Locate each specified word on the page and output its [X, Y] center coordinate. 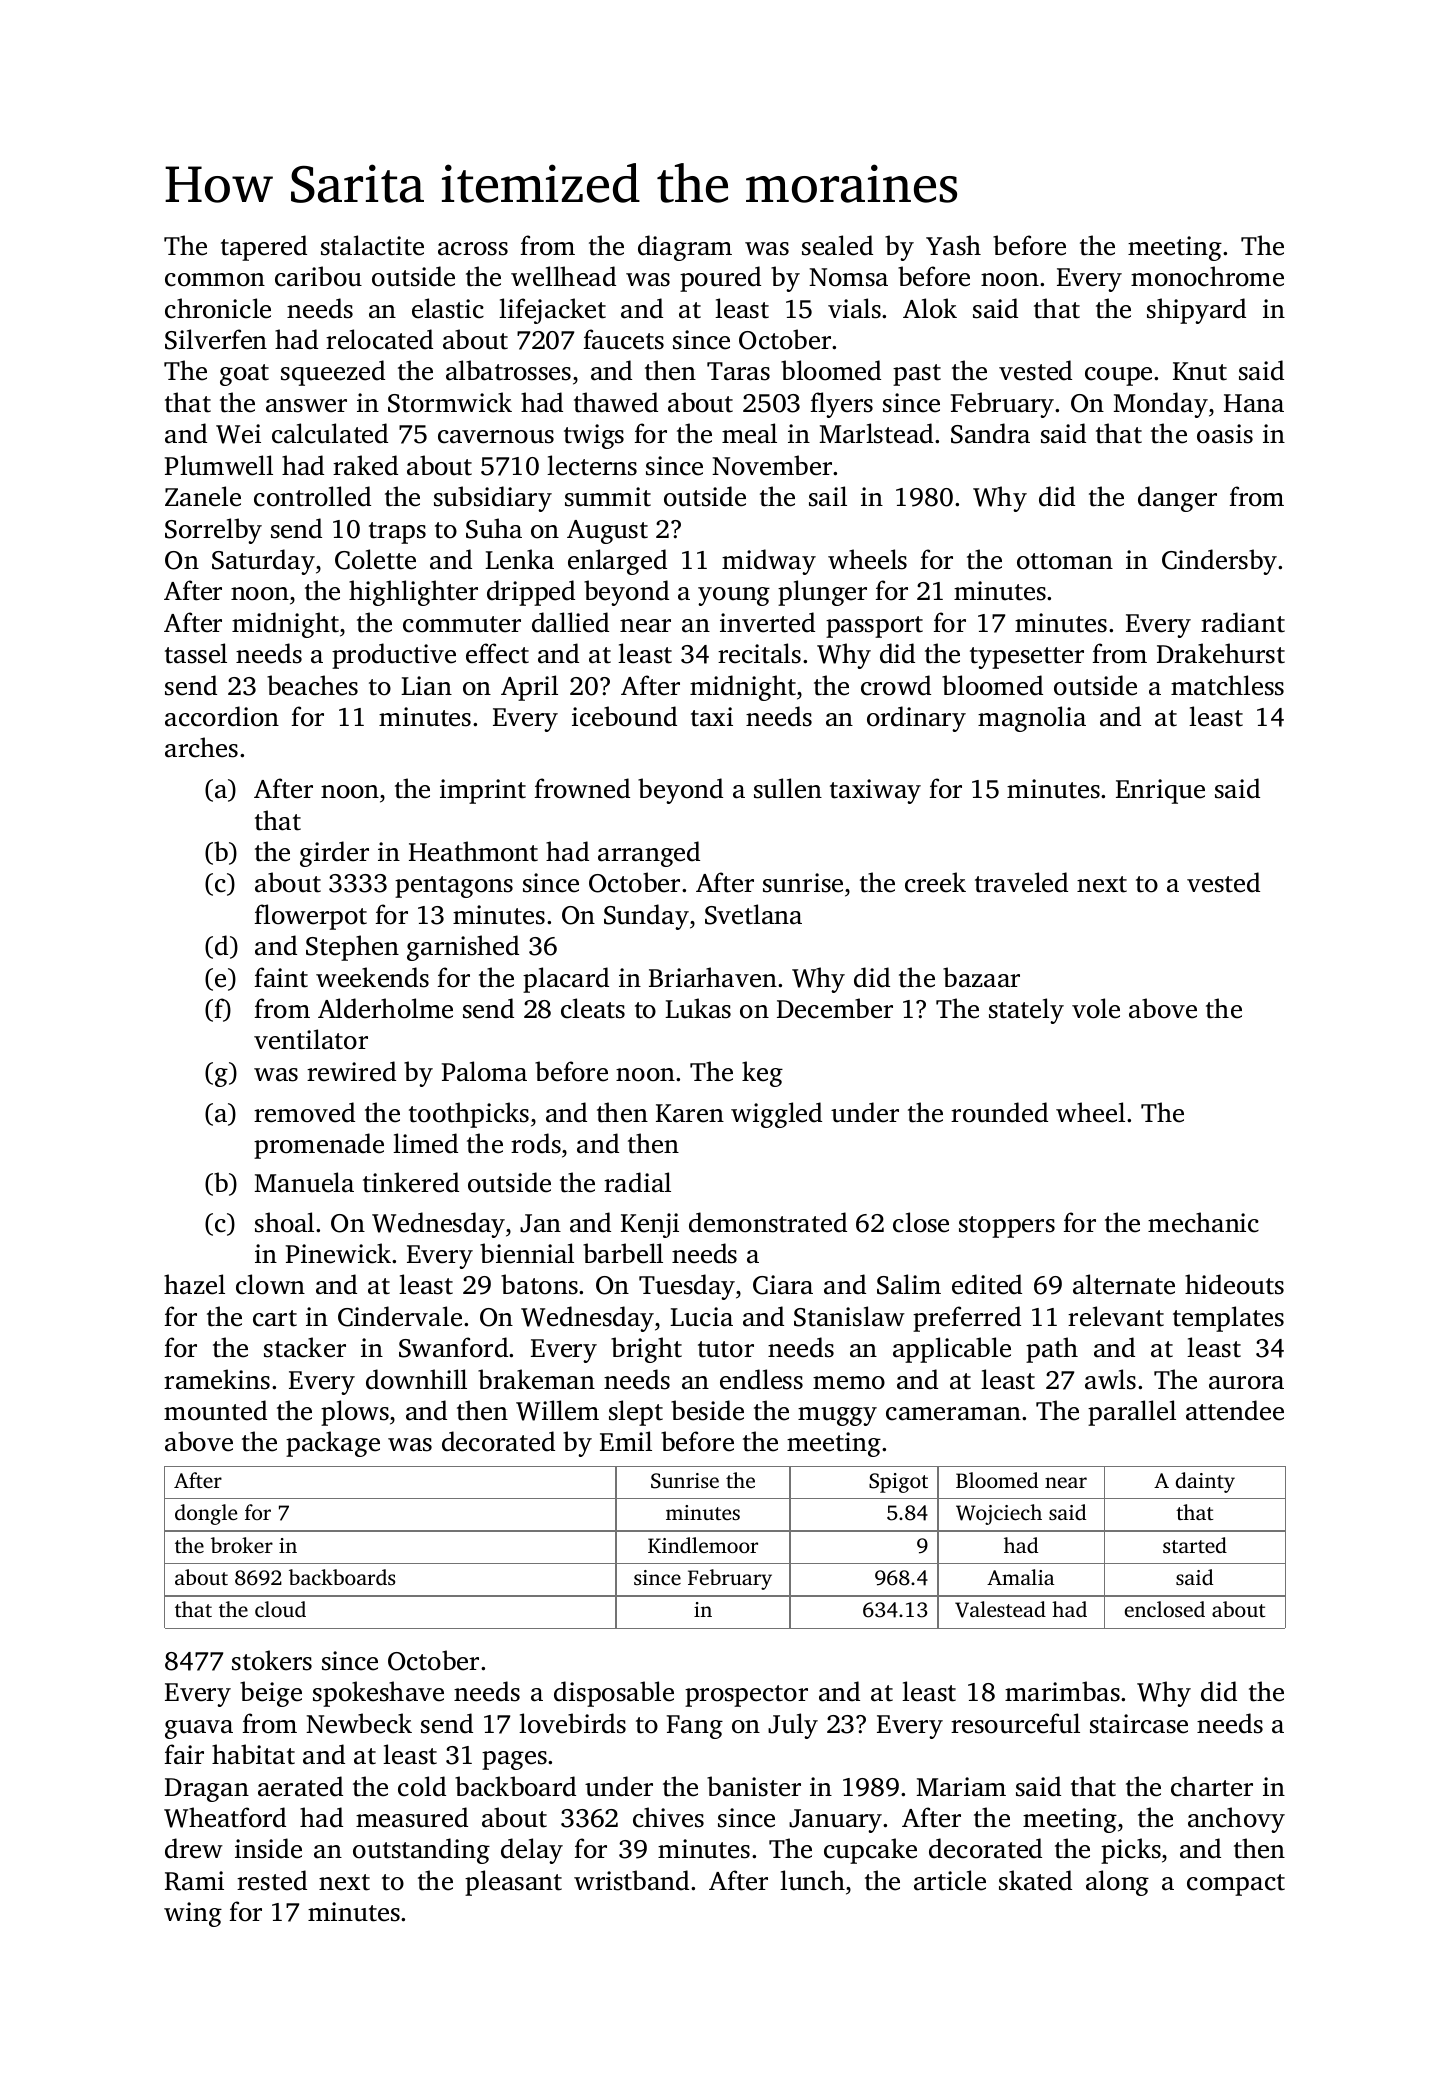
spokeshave [378, 1694]
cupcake [870, 1851]
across [473, 249]
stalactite [372, 245]
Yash [953, 245]
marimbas [1062, 1691]
